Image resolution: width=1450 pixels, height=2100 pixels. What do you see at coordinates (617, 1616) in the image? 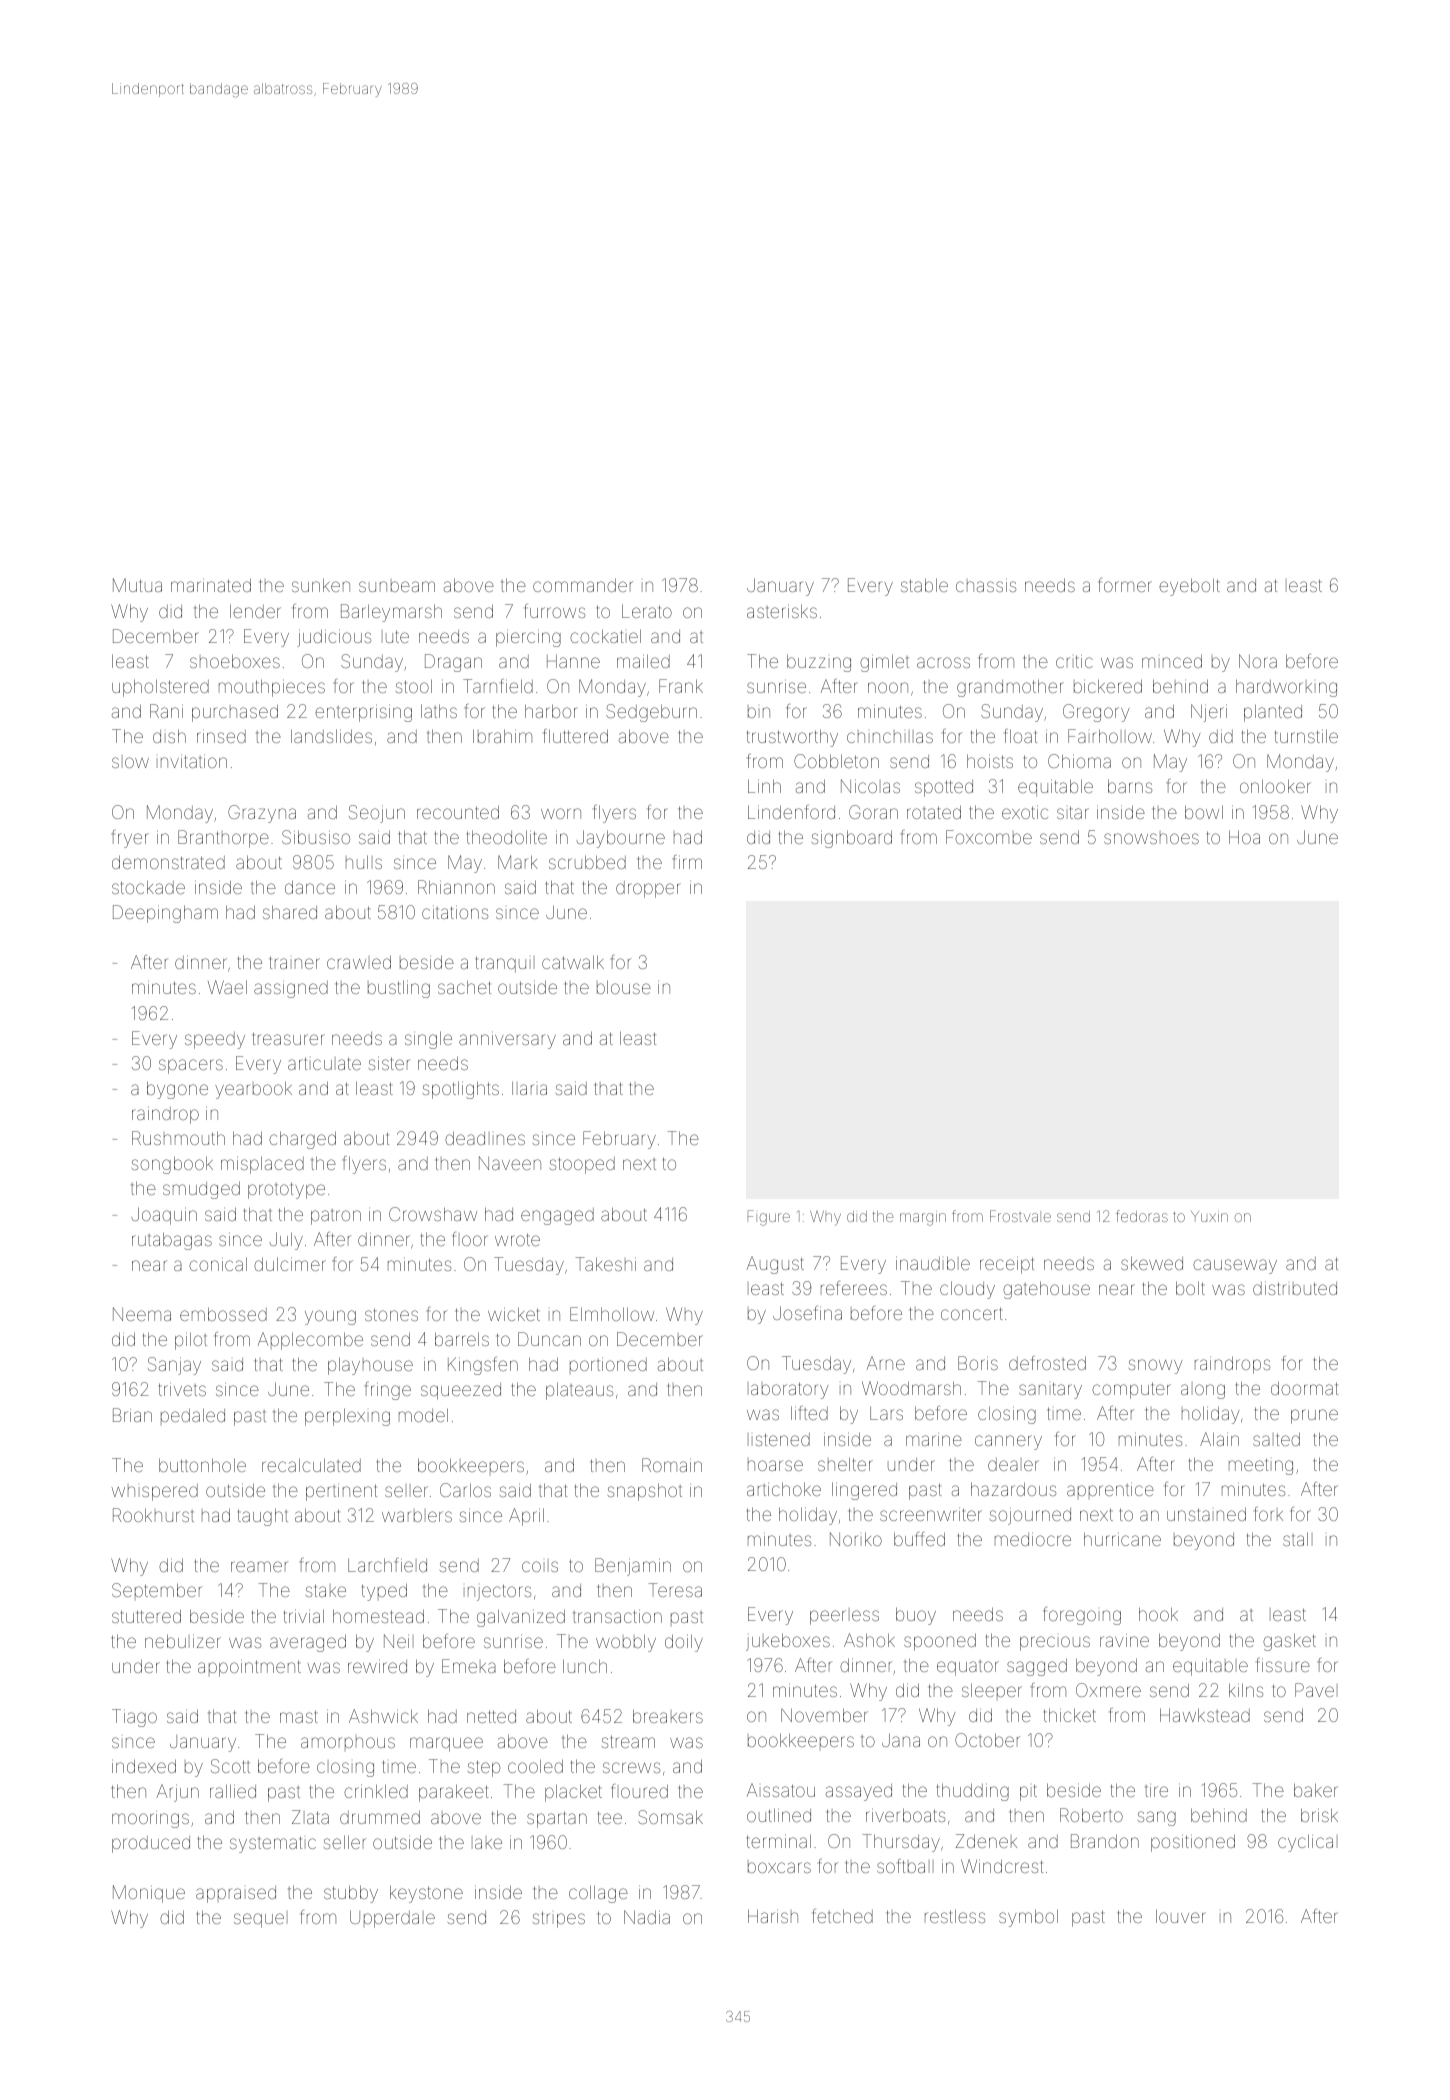
I see `transaction` at bounding box center [617, 1616].
